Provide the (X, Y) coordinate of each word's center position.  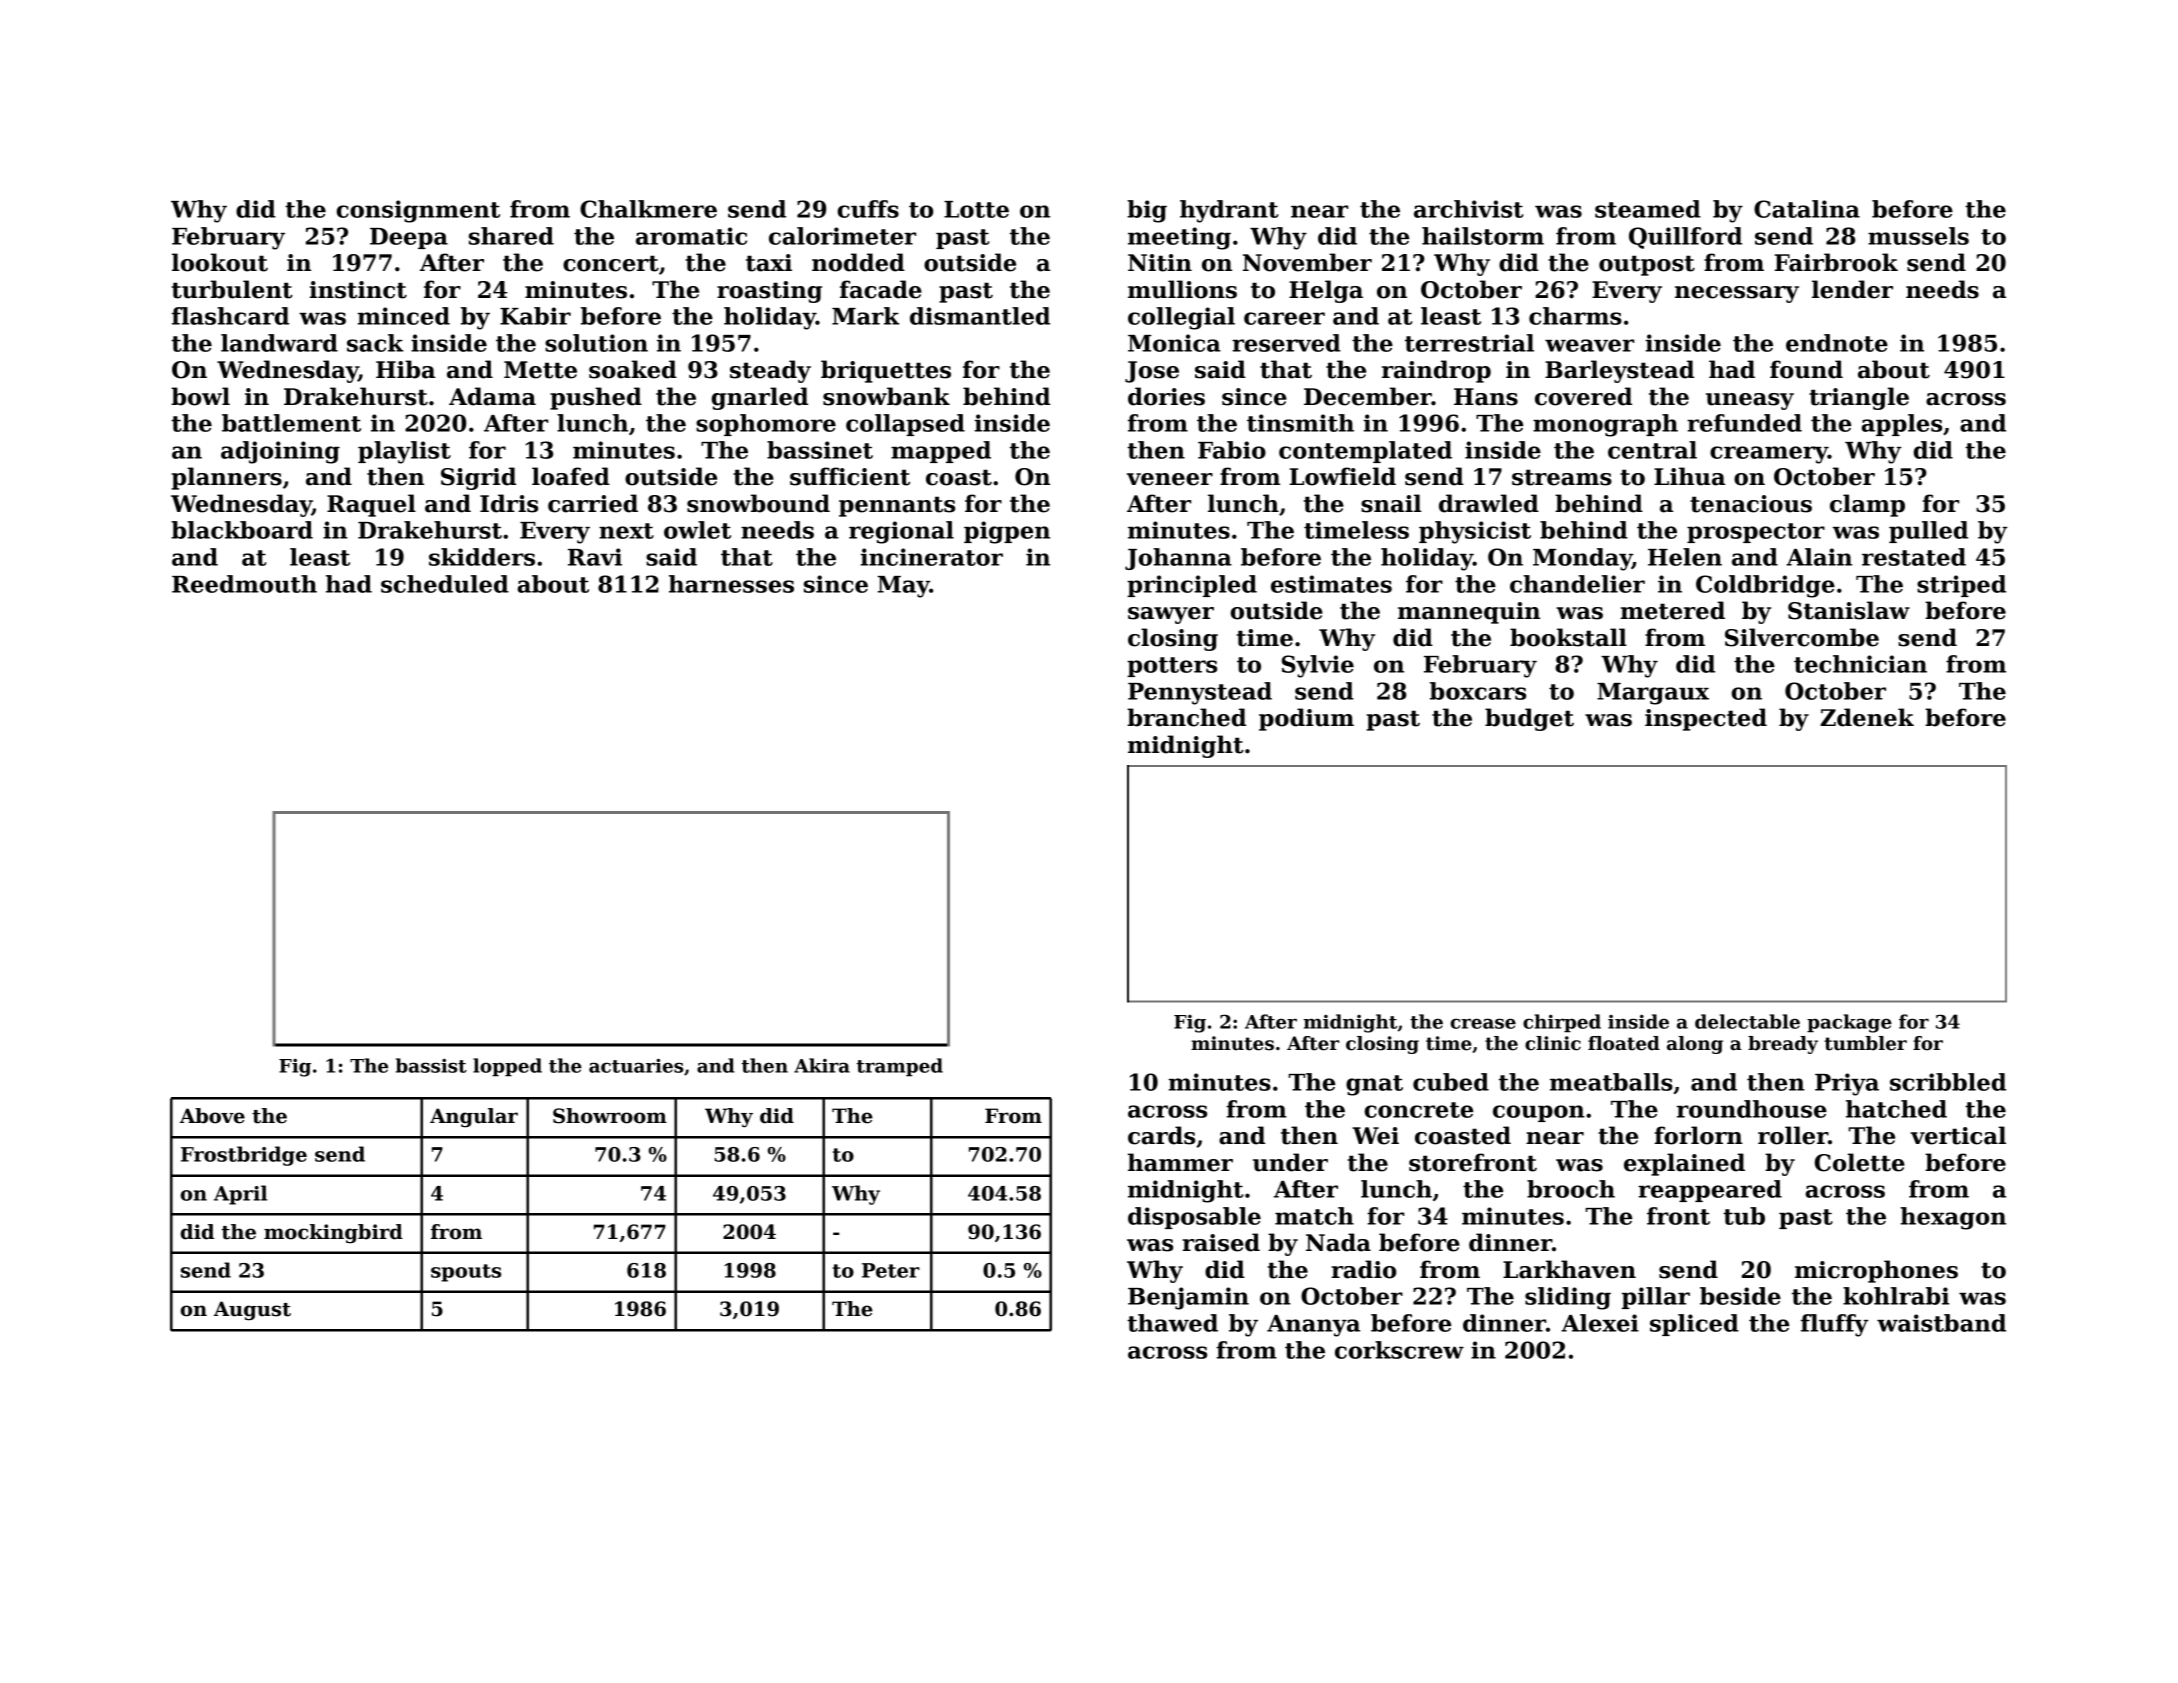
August (252, 1311)
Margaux (1653, 694)
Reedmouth (244, 584)
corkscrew (1399, 1350)
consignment (418, 211)
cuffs (868, 209)
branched (1186, 717)
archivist (1468, 209)
